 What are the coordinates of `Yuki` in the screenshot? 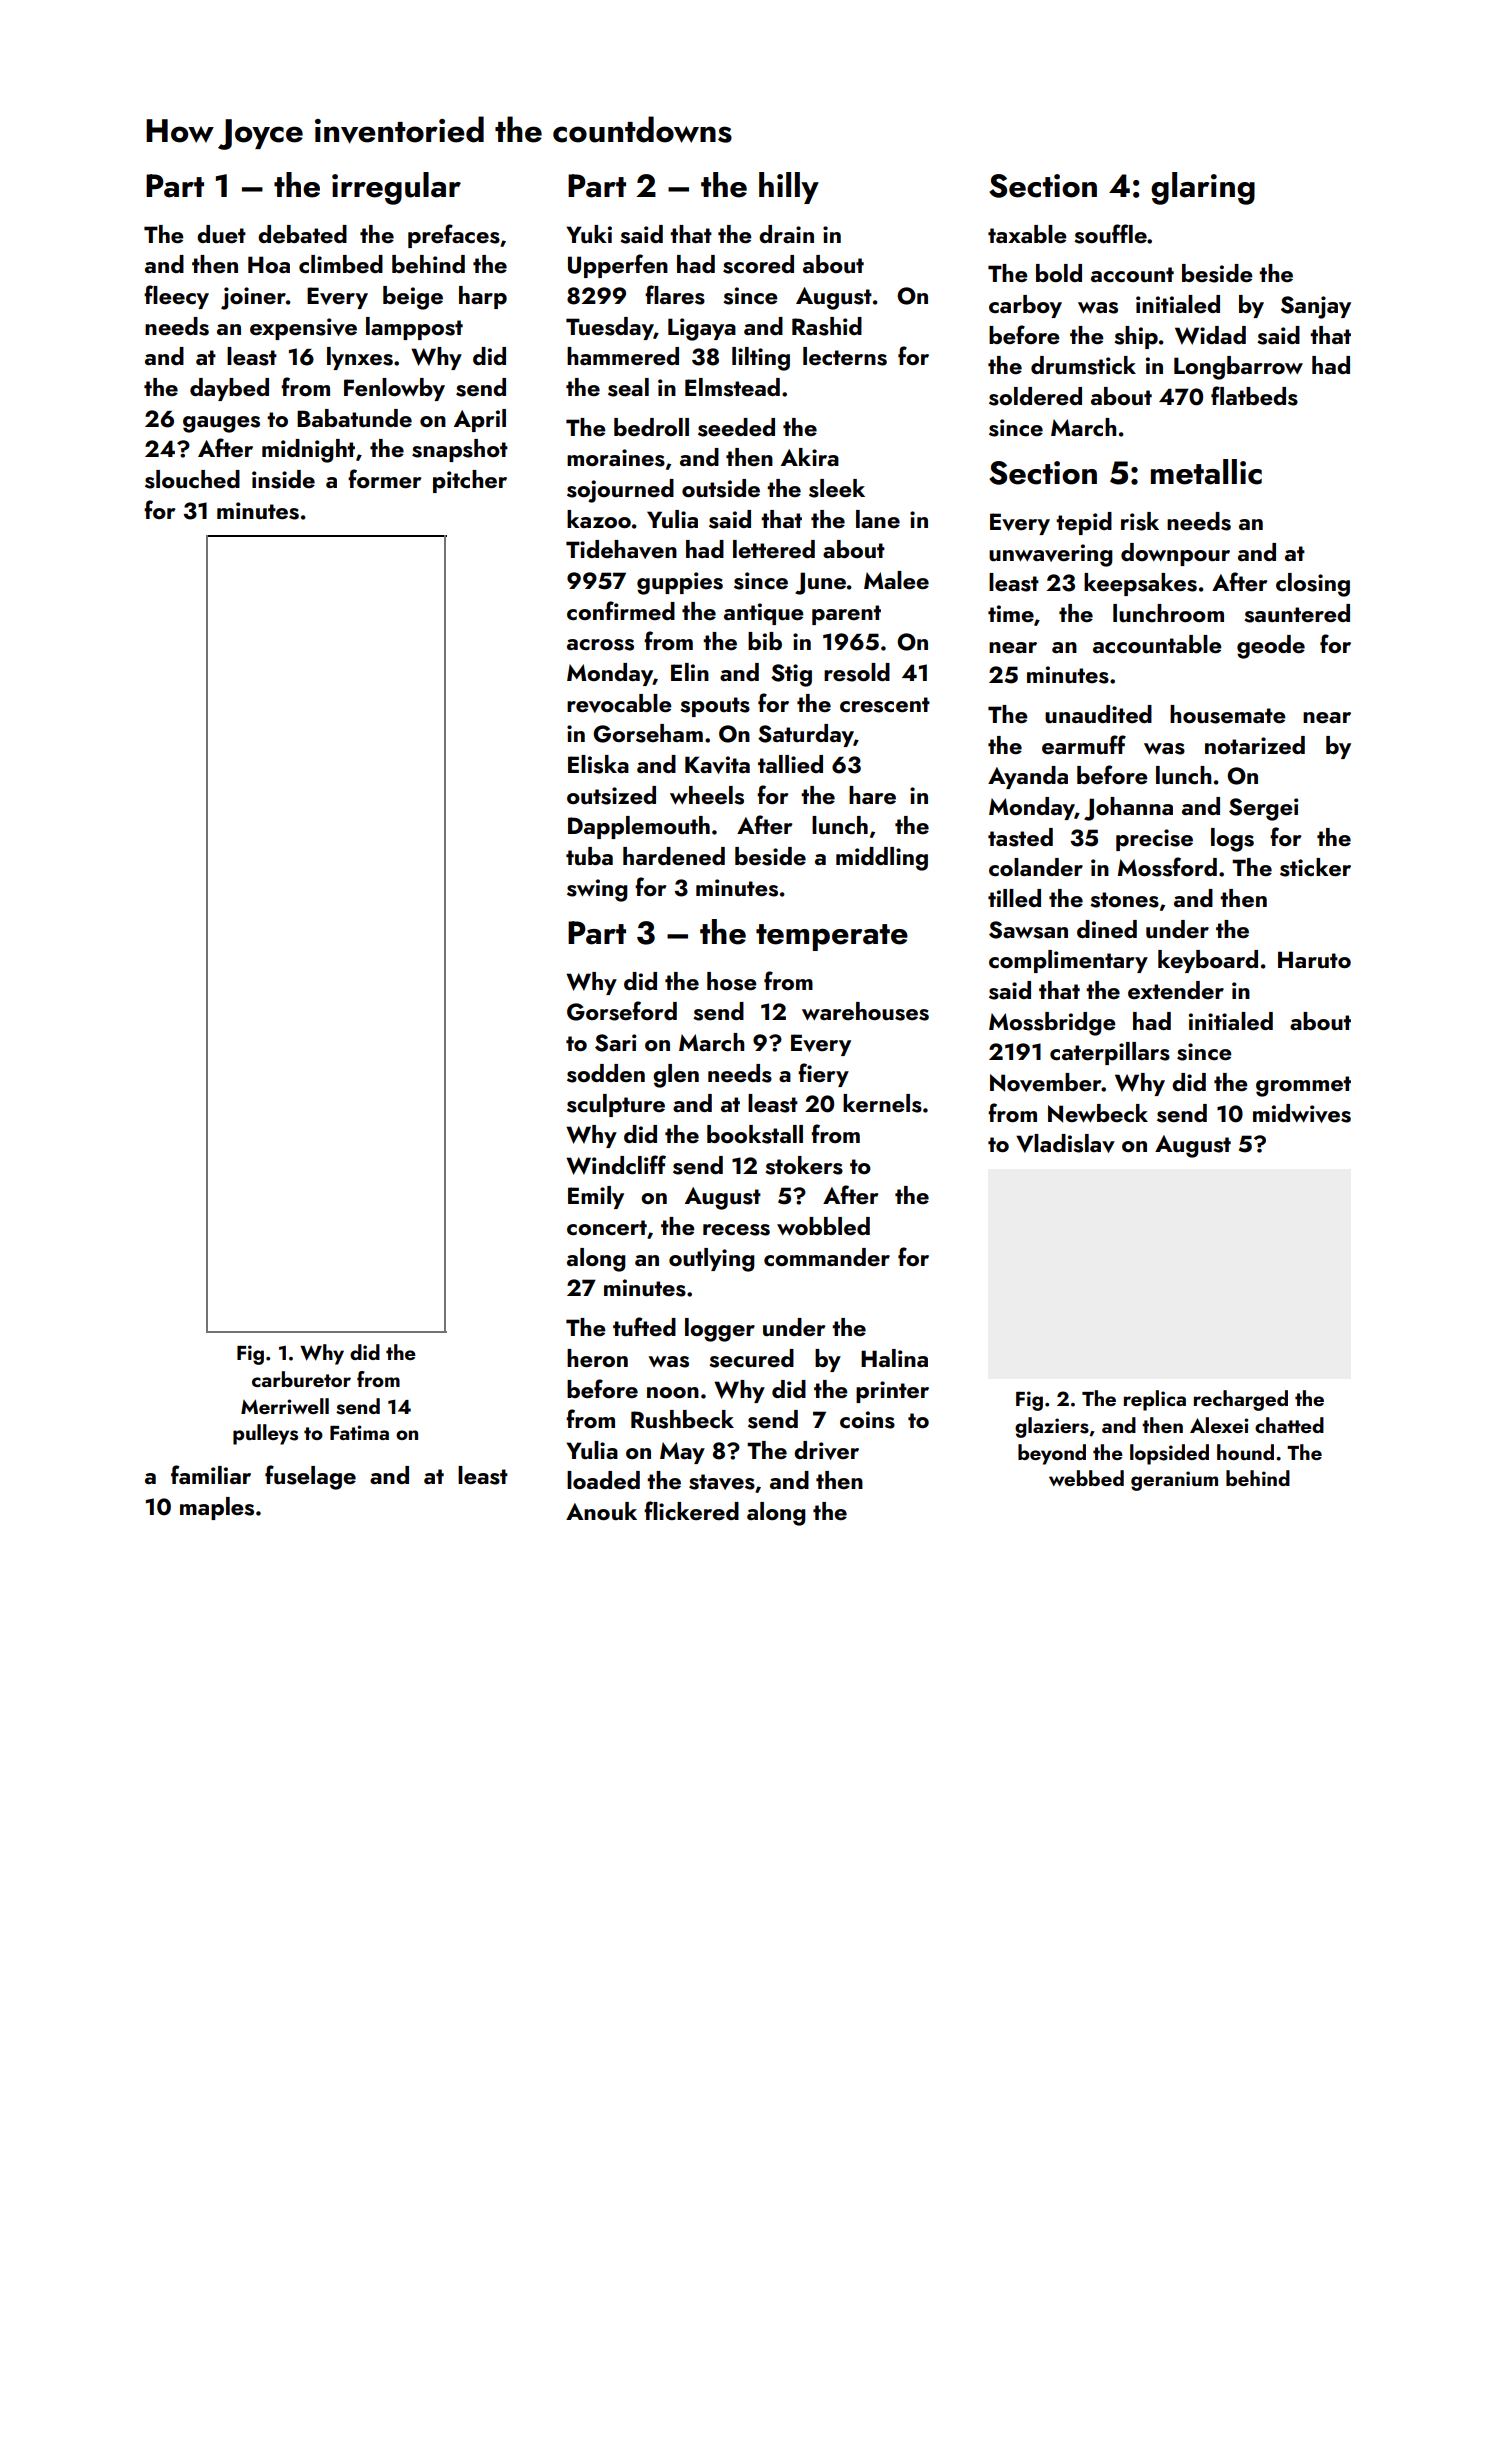 It's located at (589, 234).
